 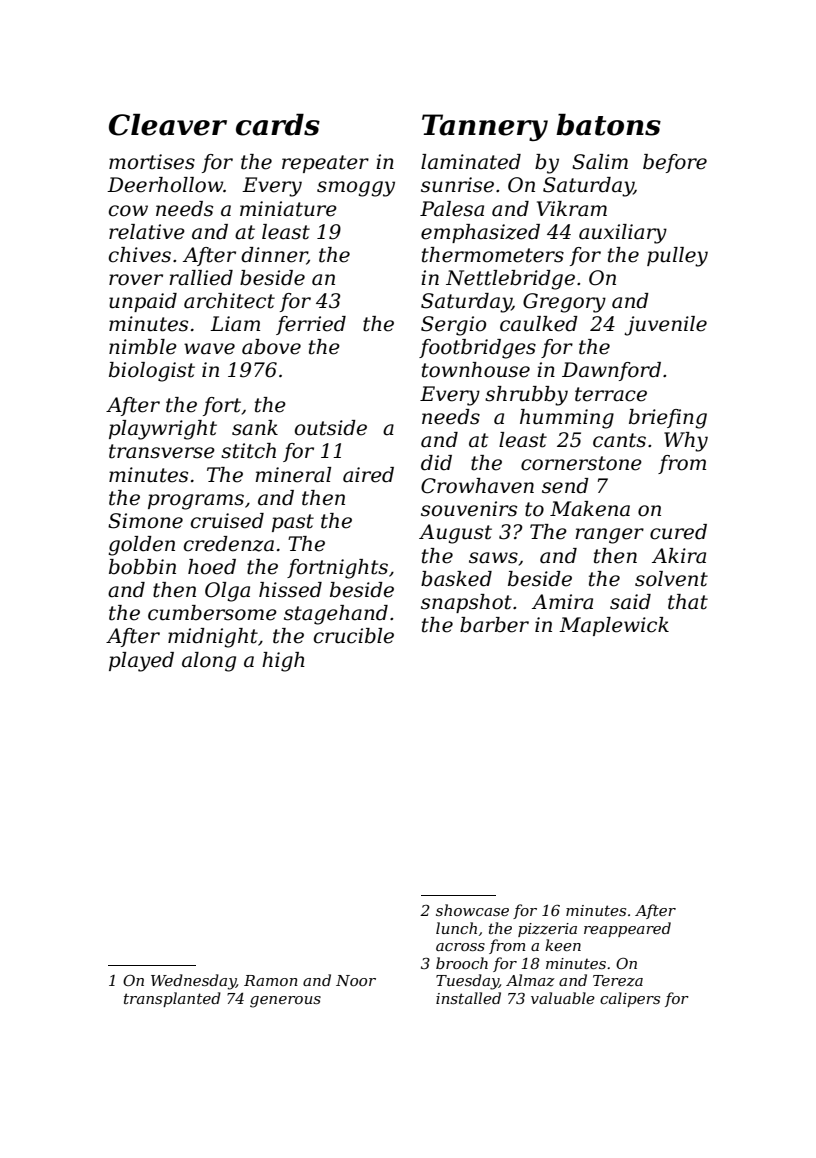 What do you see at coordinates (172, 999) in the screenshot?
I see `transplanted` at bounding box center [172, 999].
